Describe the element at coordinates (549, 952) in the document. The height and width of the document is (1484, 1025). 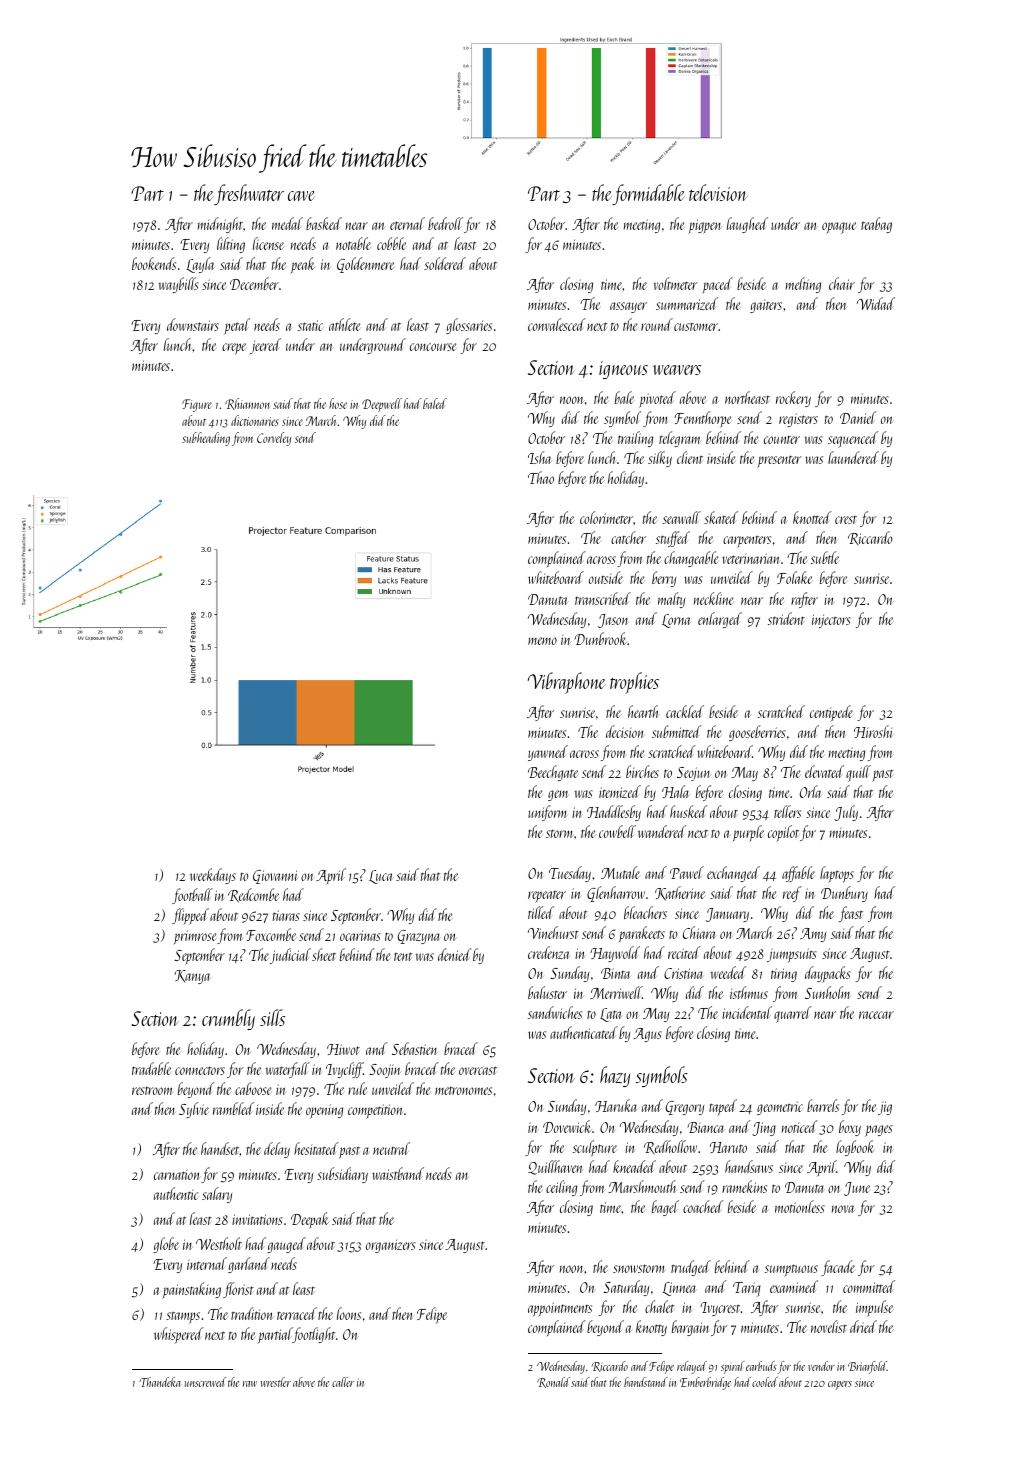
I see `credenza` at that location.
